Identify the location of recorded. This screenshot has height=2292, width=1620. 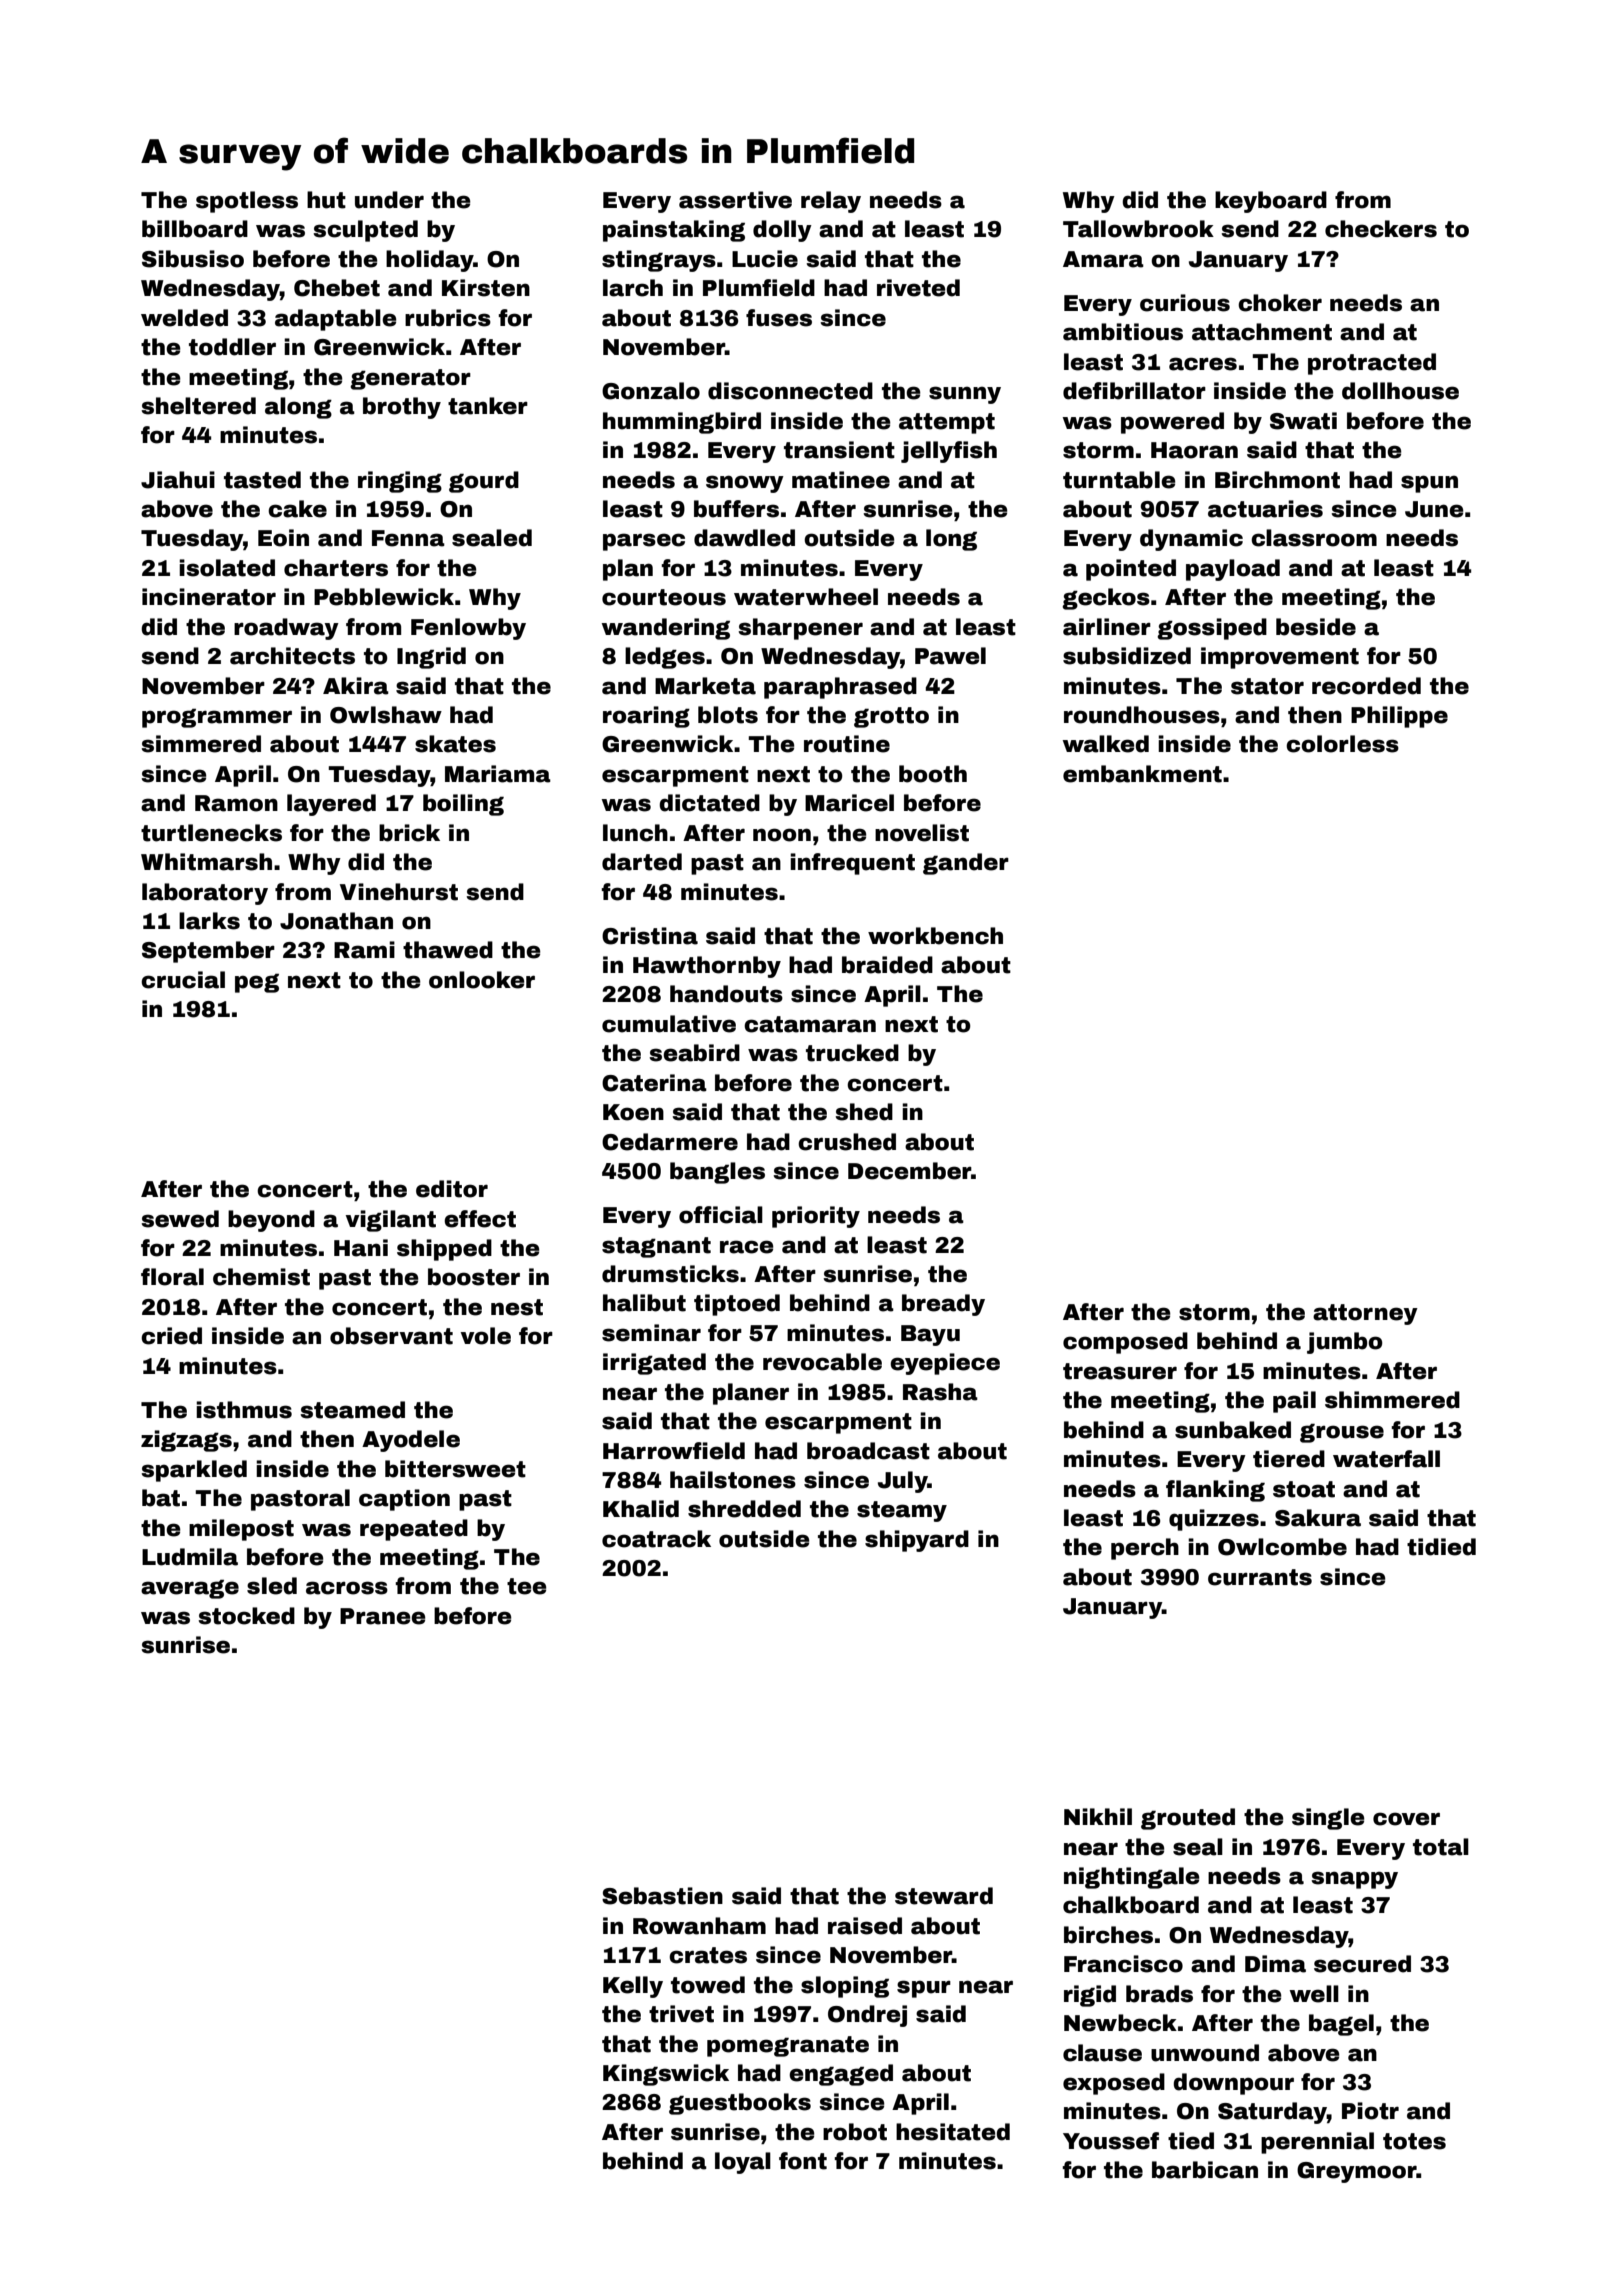
(1366, 686).
